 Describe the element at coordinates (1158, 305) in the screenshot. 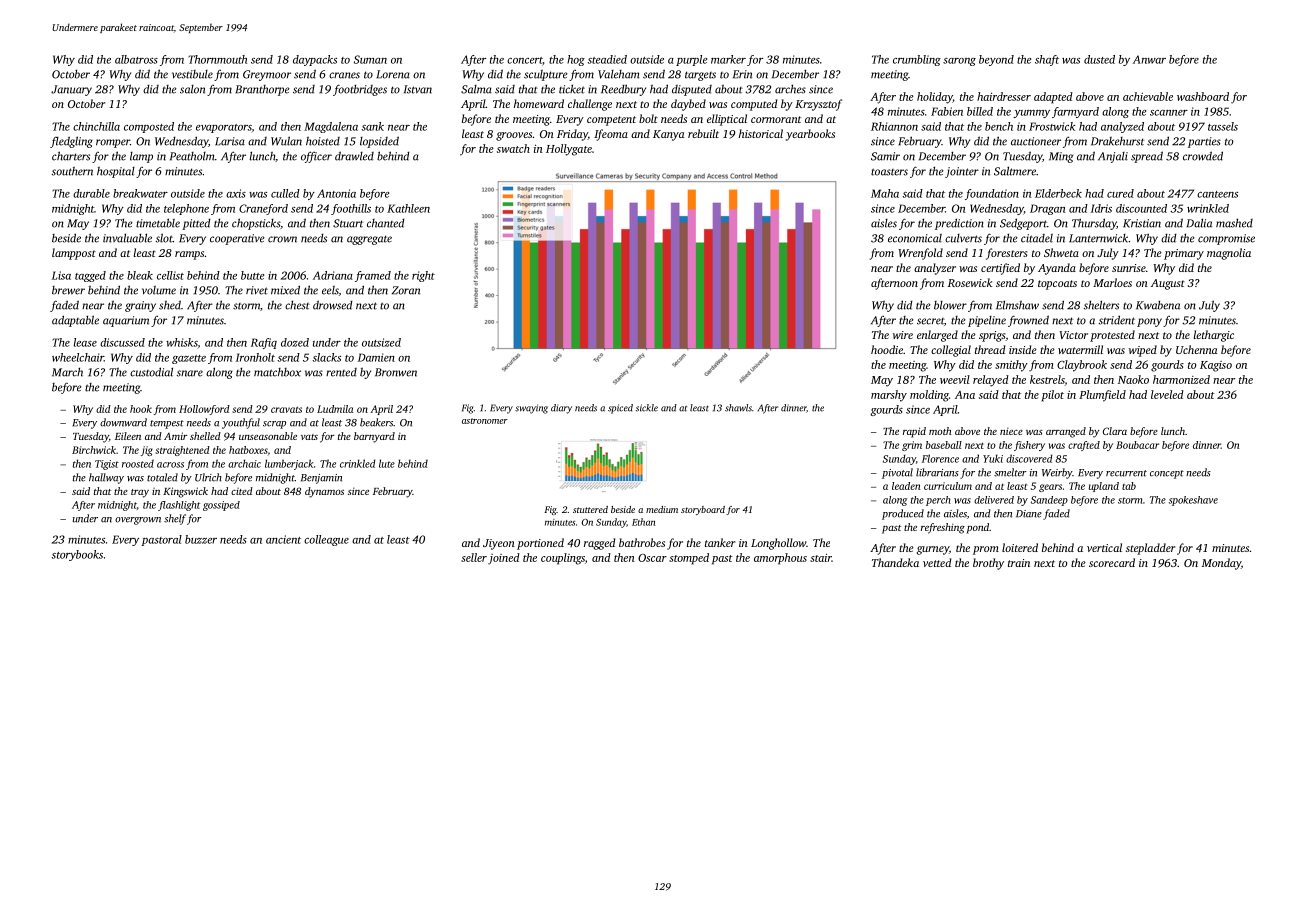

I see `Kwabena` at that location.
